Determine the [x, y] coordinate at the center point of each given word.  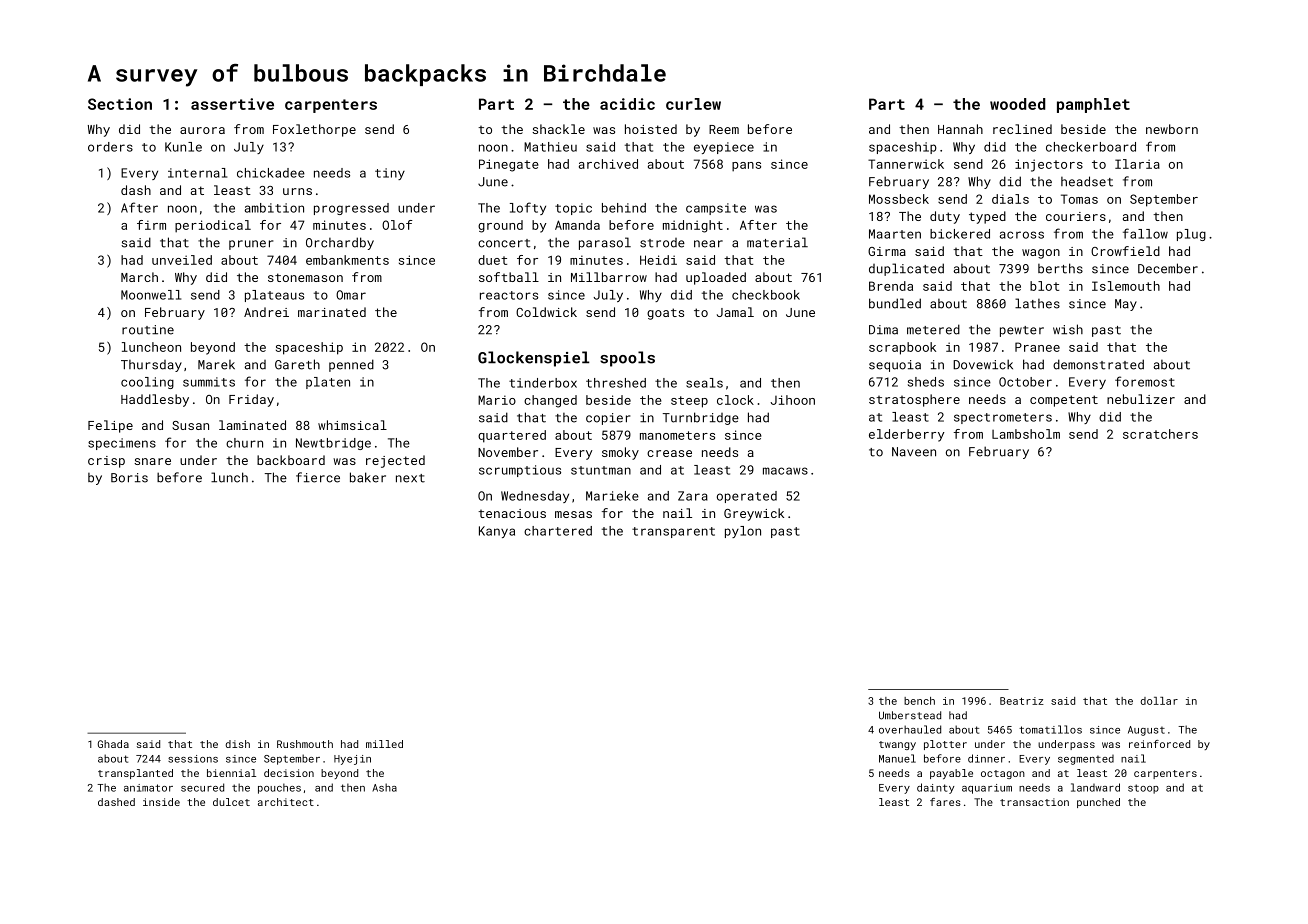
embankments [347, 260]
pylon [743, 532]
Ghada [113, 744]
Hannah [960, 129]
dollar [1159, 701]
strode [662, 243]
